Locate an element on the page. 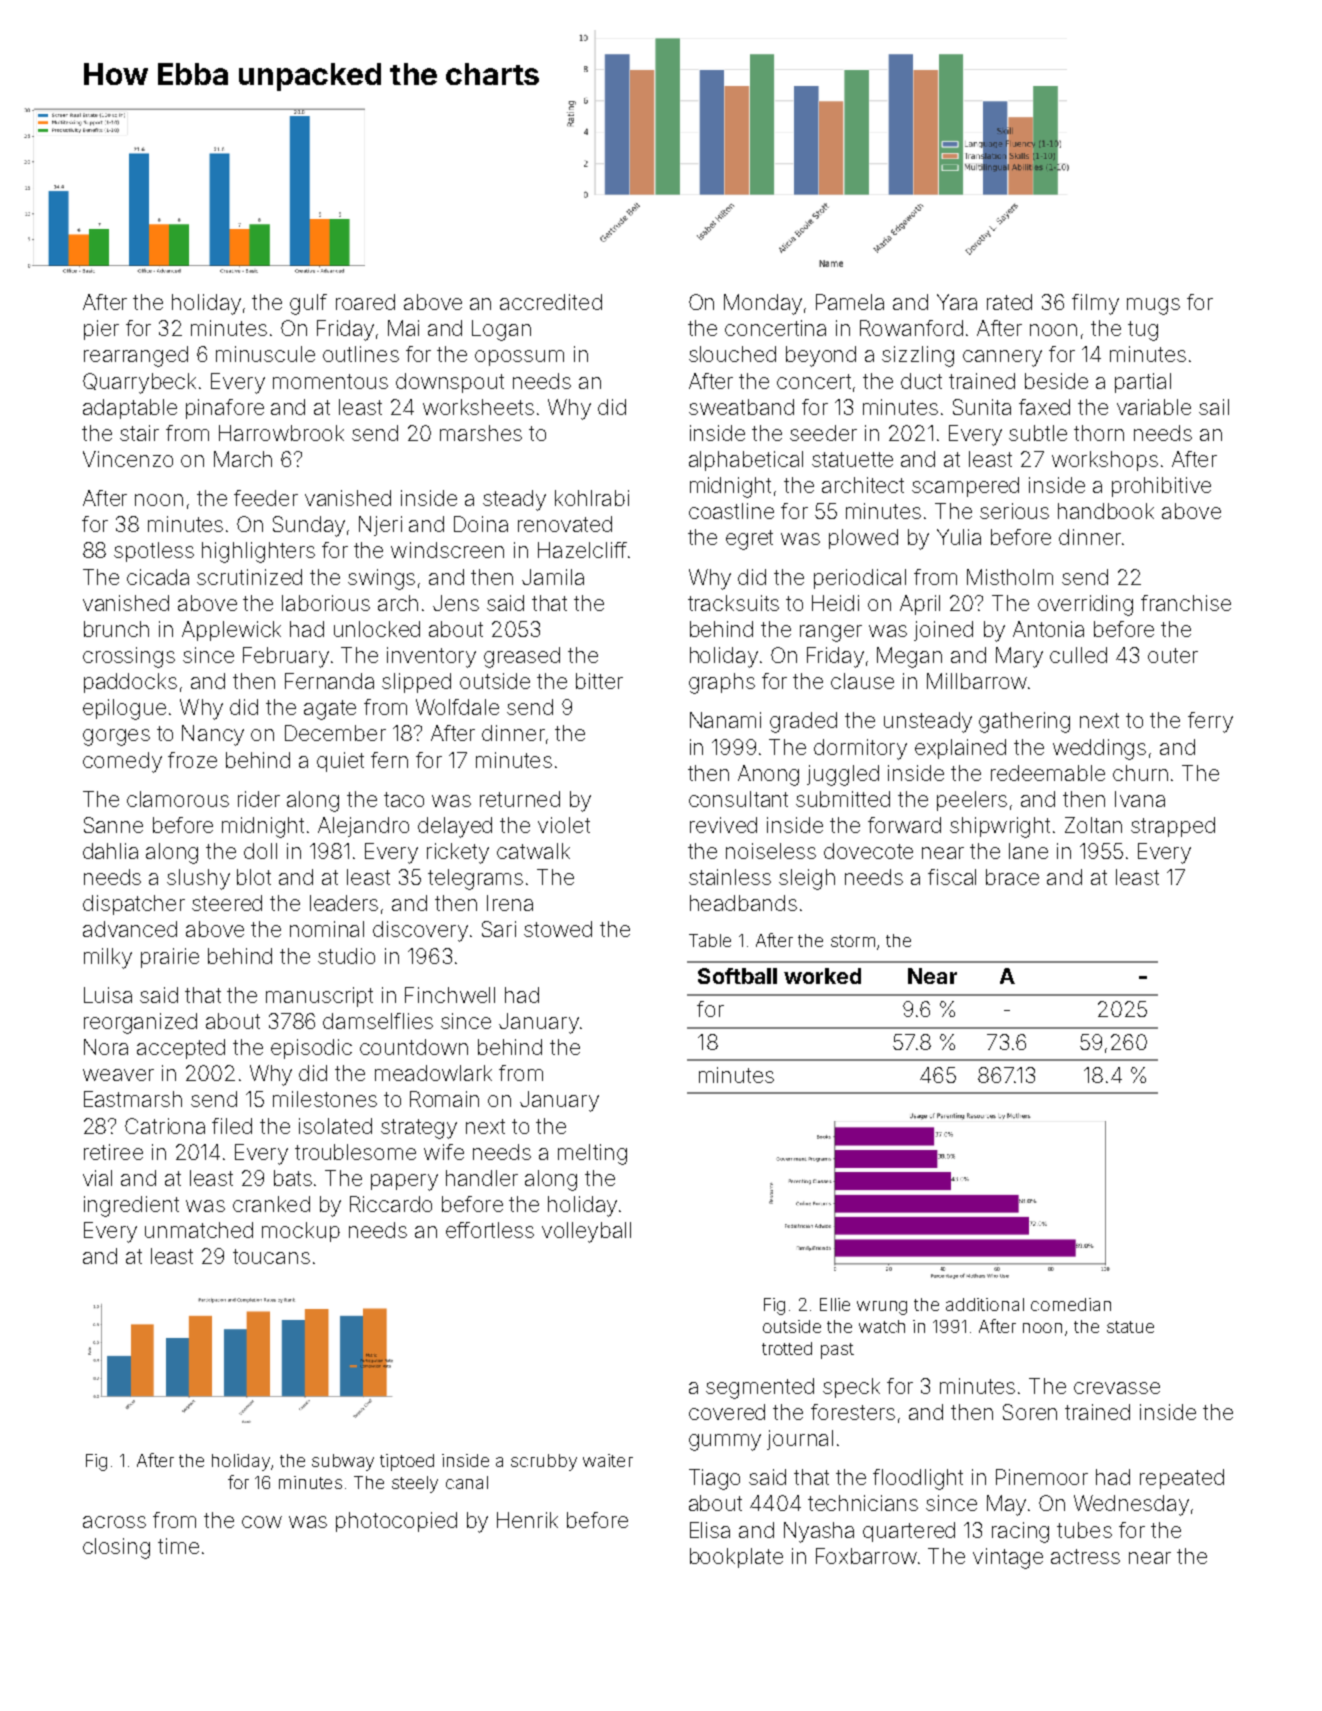  toucans is located at coordinates (271, 1256).
